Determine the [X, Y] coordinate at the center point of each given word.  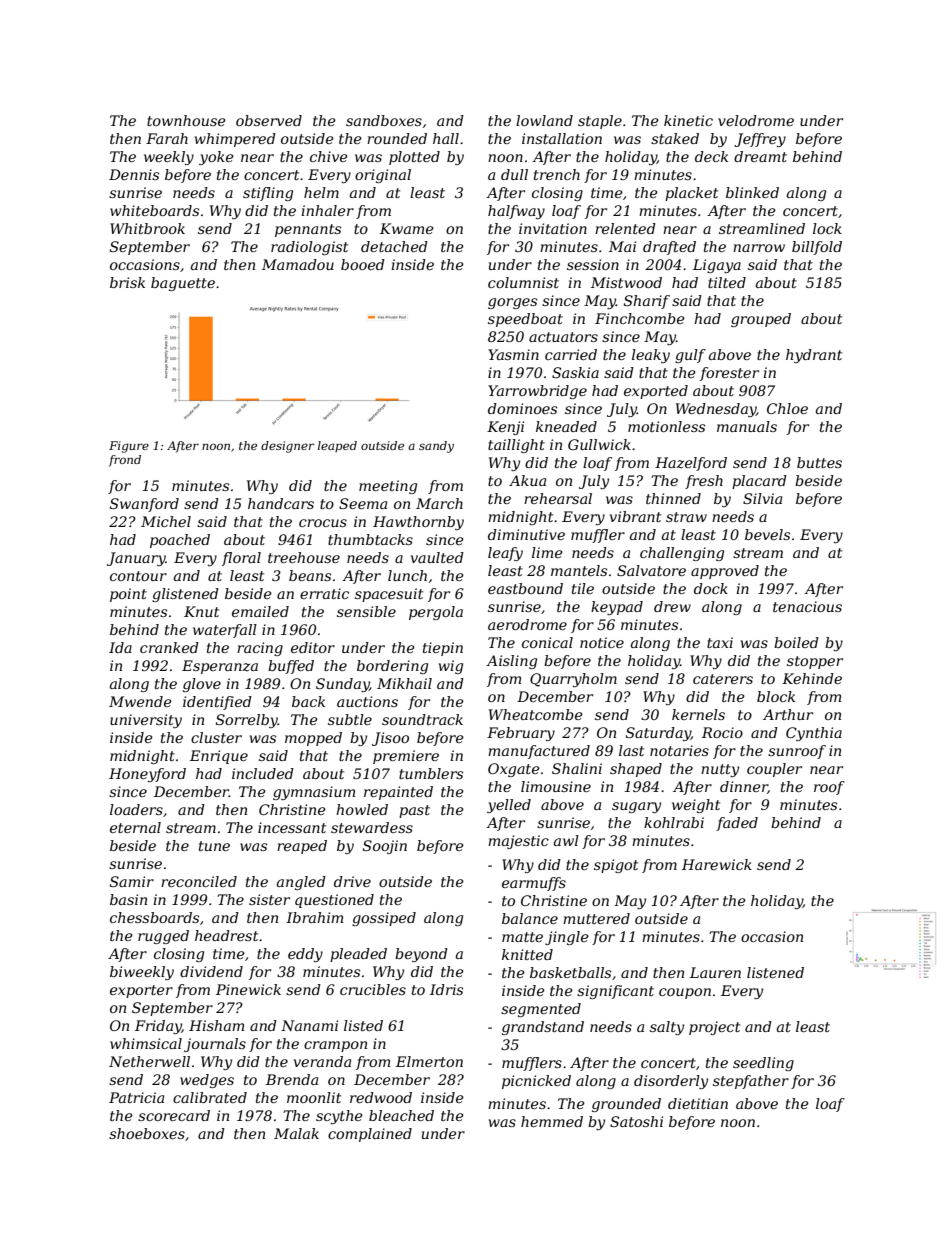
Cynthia [814, 734]
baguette [183, 284]
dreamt [760, 156]
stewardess [372, 827]
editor [313, 647]
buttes [819, 462]
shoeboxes [147, 1133]
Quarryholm [573, 680]
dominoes [522, 408]
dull [514, 174]
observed [269, 120]
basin [128, 899]
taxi [720, 642]
